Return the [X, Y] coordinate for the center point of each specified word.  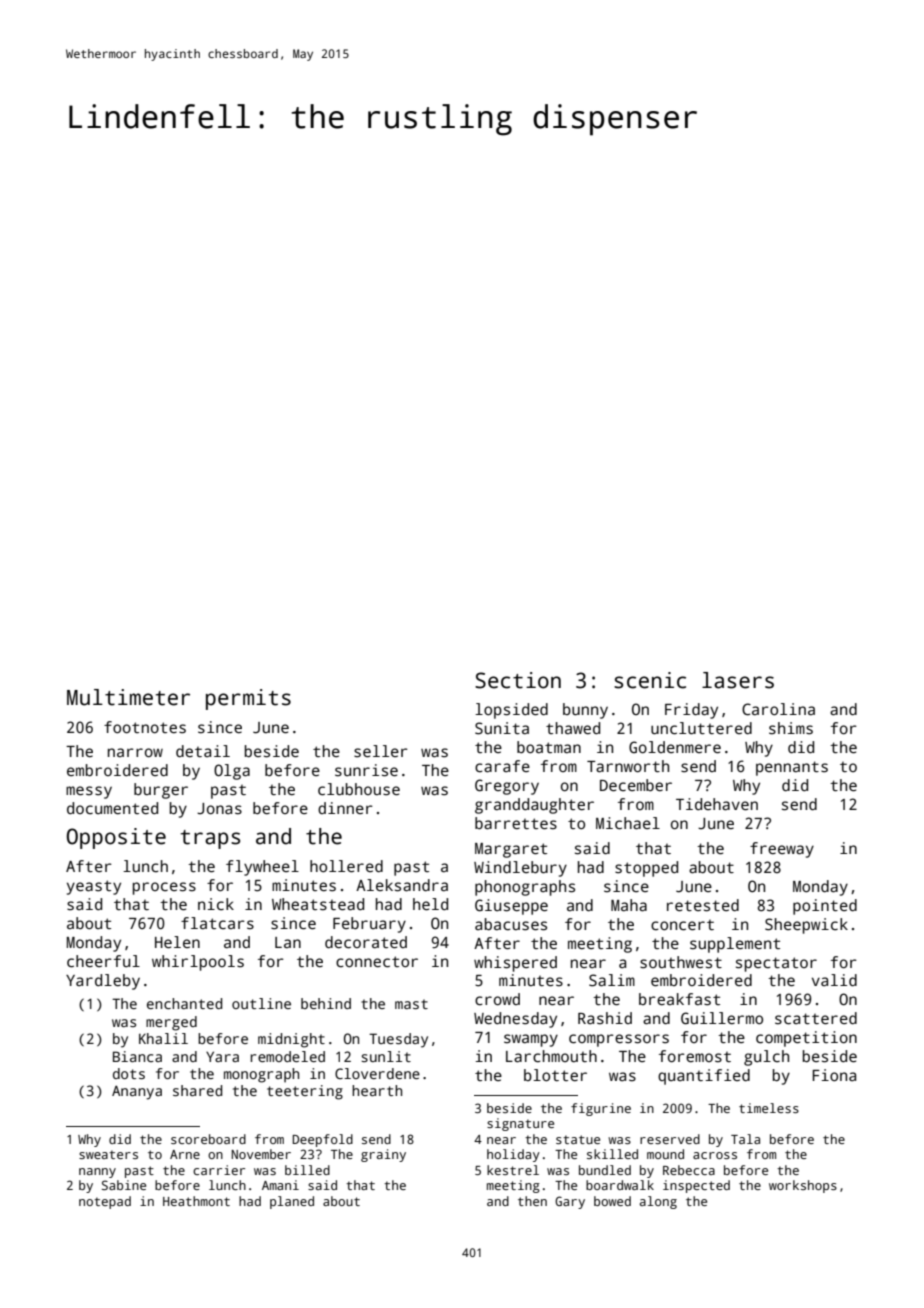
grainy [383, 1155]
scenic [650, 680]
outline [261, 1003]
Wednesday [515, 1020]
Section [518, 680]
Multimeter [128, 697]
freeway [782, 850]
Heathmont [196, 1201]
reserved [670, 1139]
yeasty [94, 887]
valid [834, 980]
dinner [345, 808]
